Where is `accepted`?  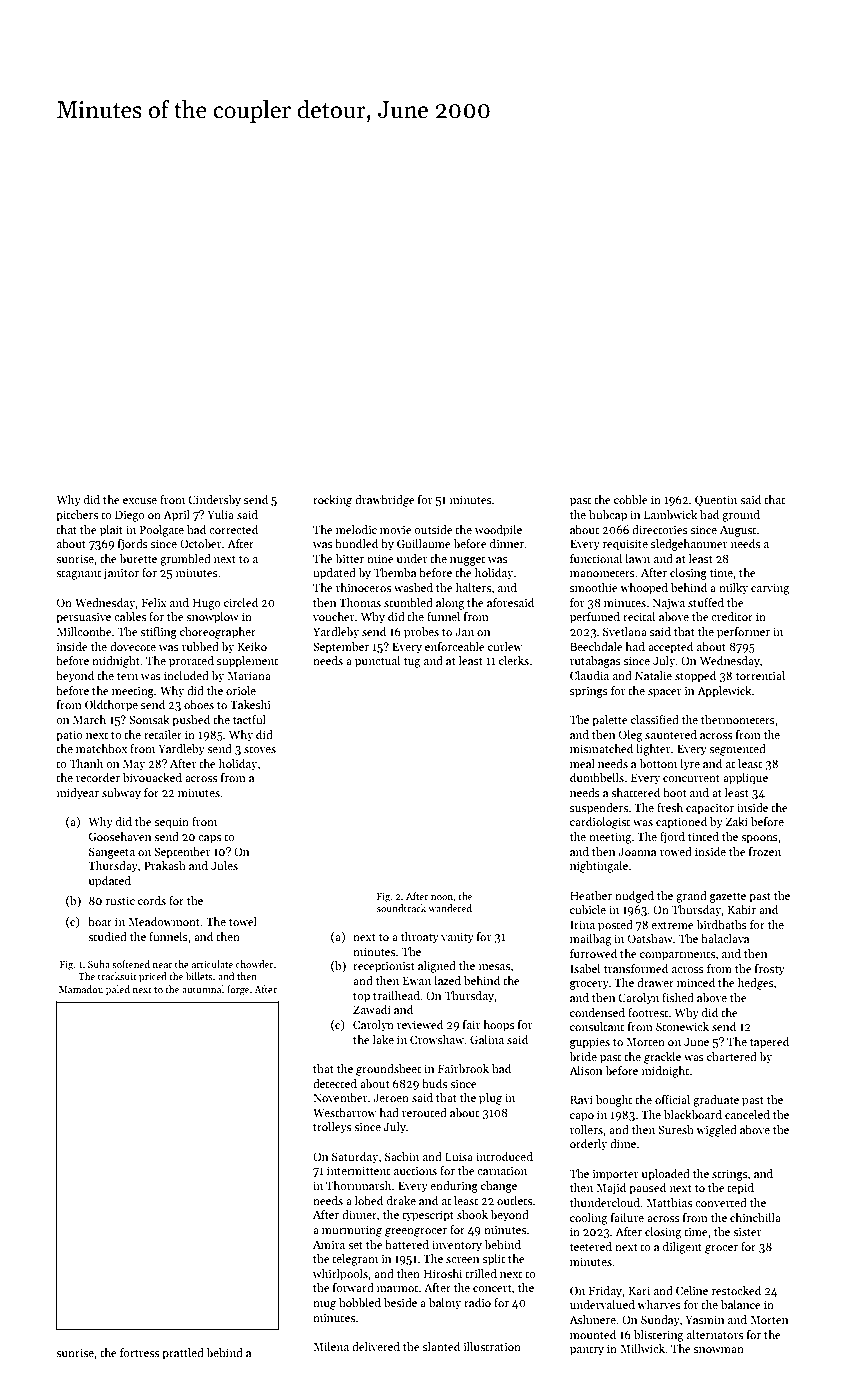 accepted is located at coordinates (670, 648).
